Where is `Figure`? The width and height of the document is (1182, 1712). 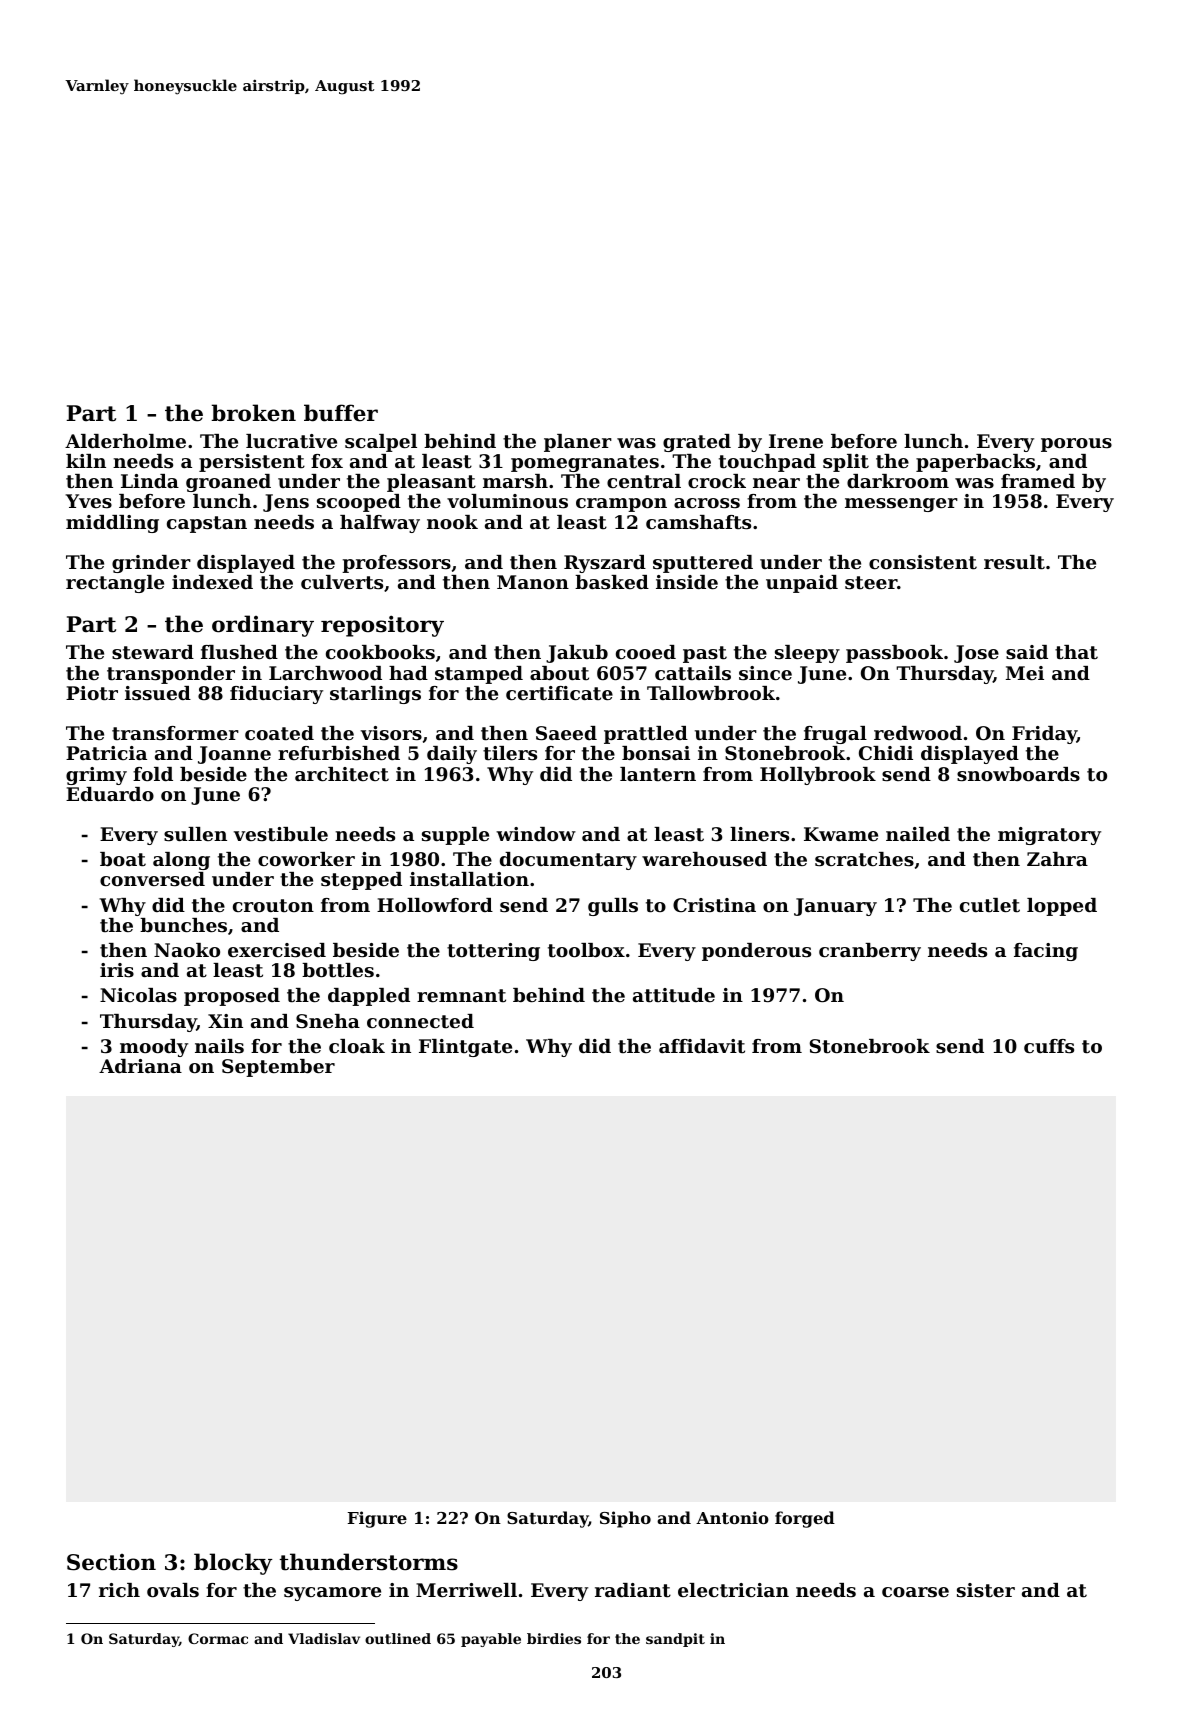
Figure is located at coordinates (377, 1519).
